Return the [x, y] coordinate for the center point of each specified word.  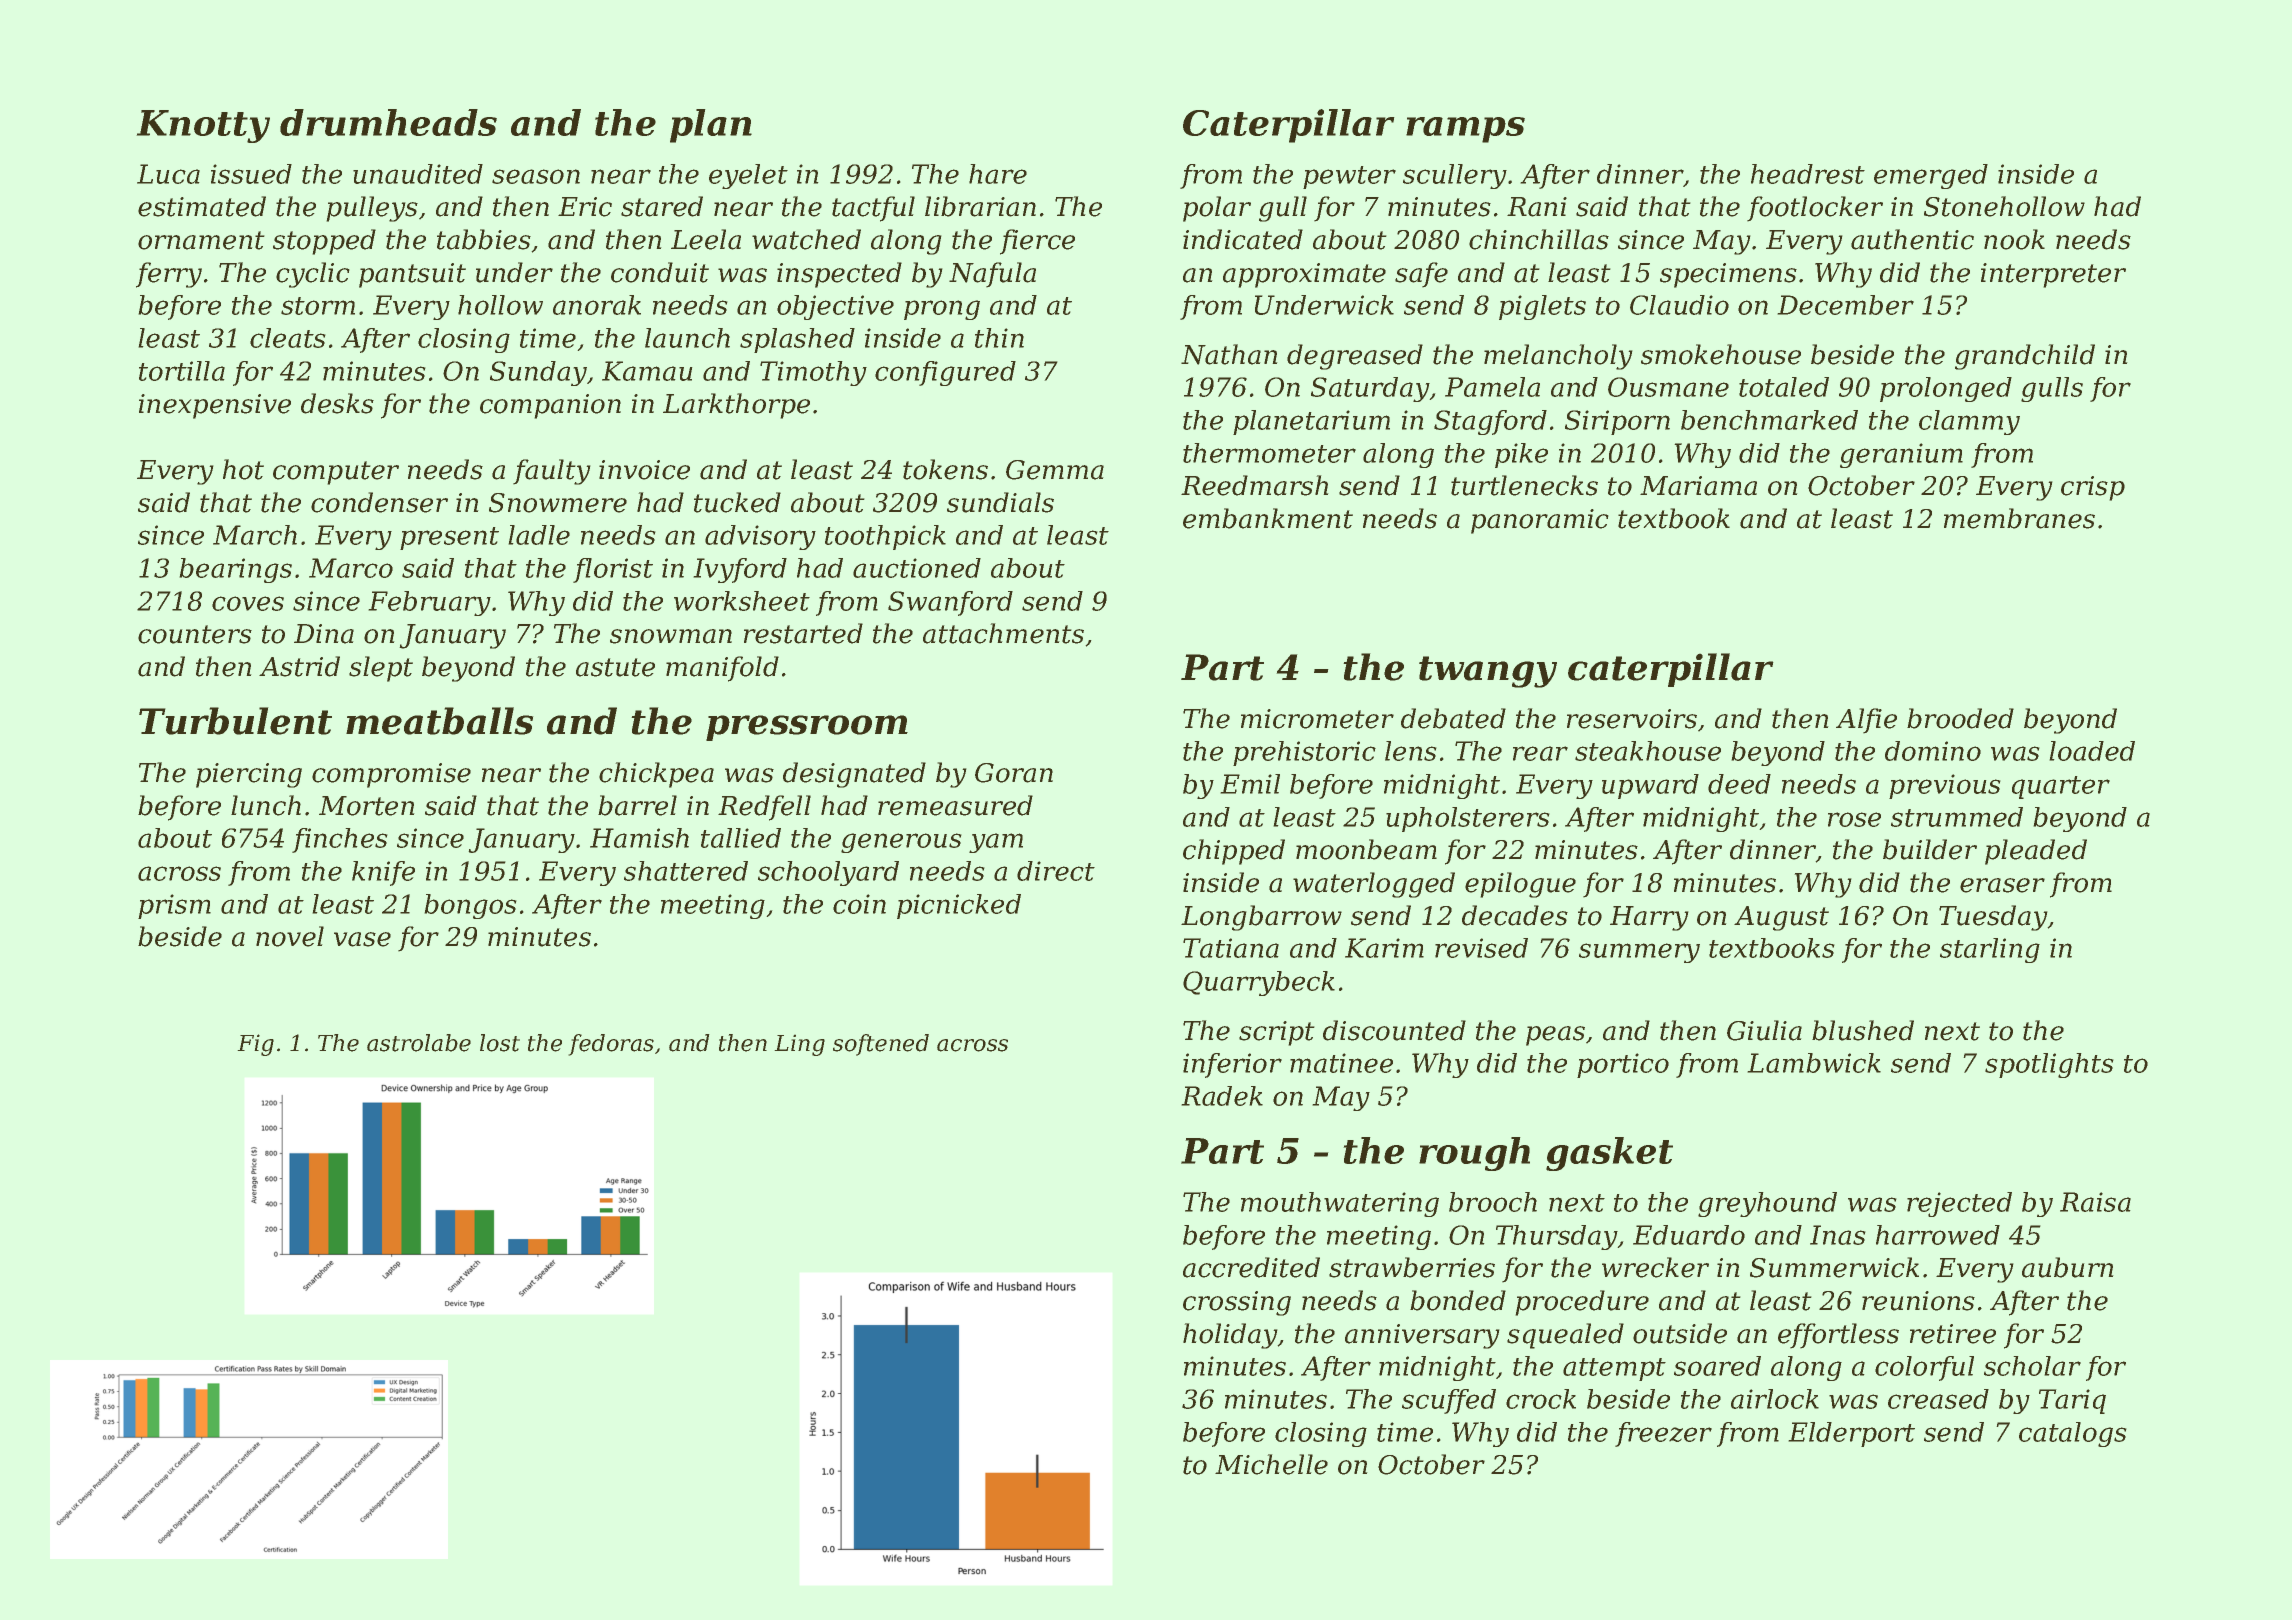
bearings [236, 570]
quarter [2061, 787]
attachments [1003, 633]
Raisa [2095, 1202]
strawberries [1412, 1267]
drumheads [388, 122]
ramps [1465, 130]
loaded [2092, 751]
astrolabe [419, 1043]
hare [998, 174]
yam [996, 843]
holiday [1230, 1336]
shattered [686, 871]
